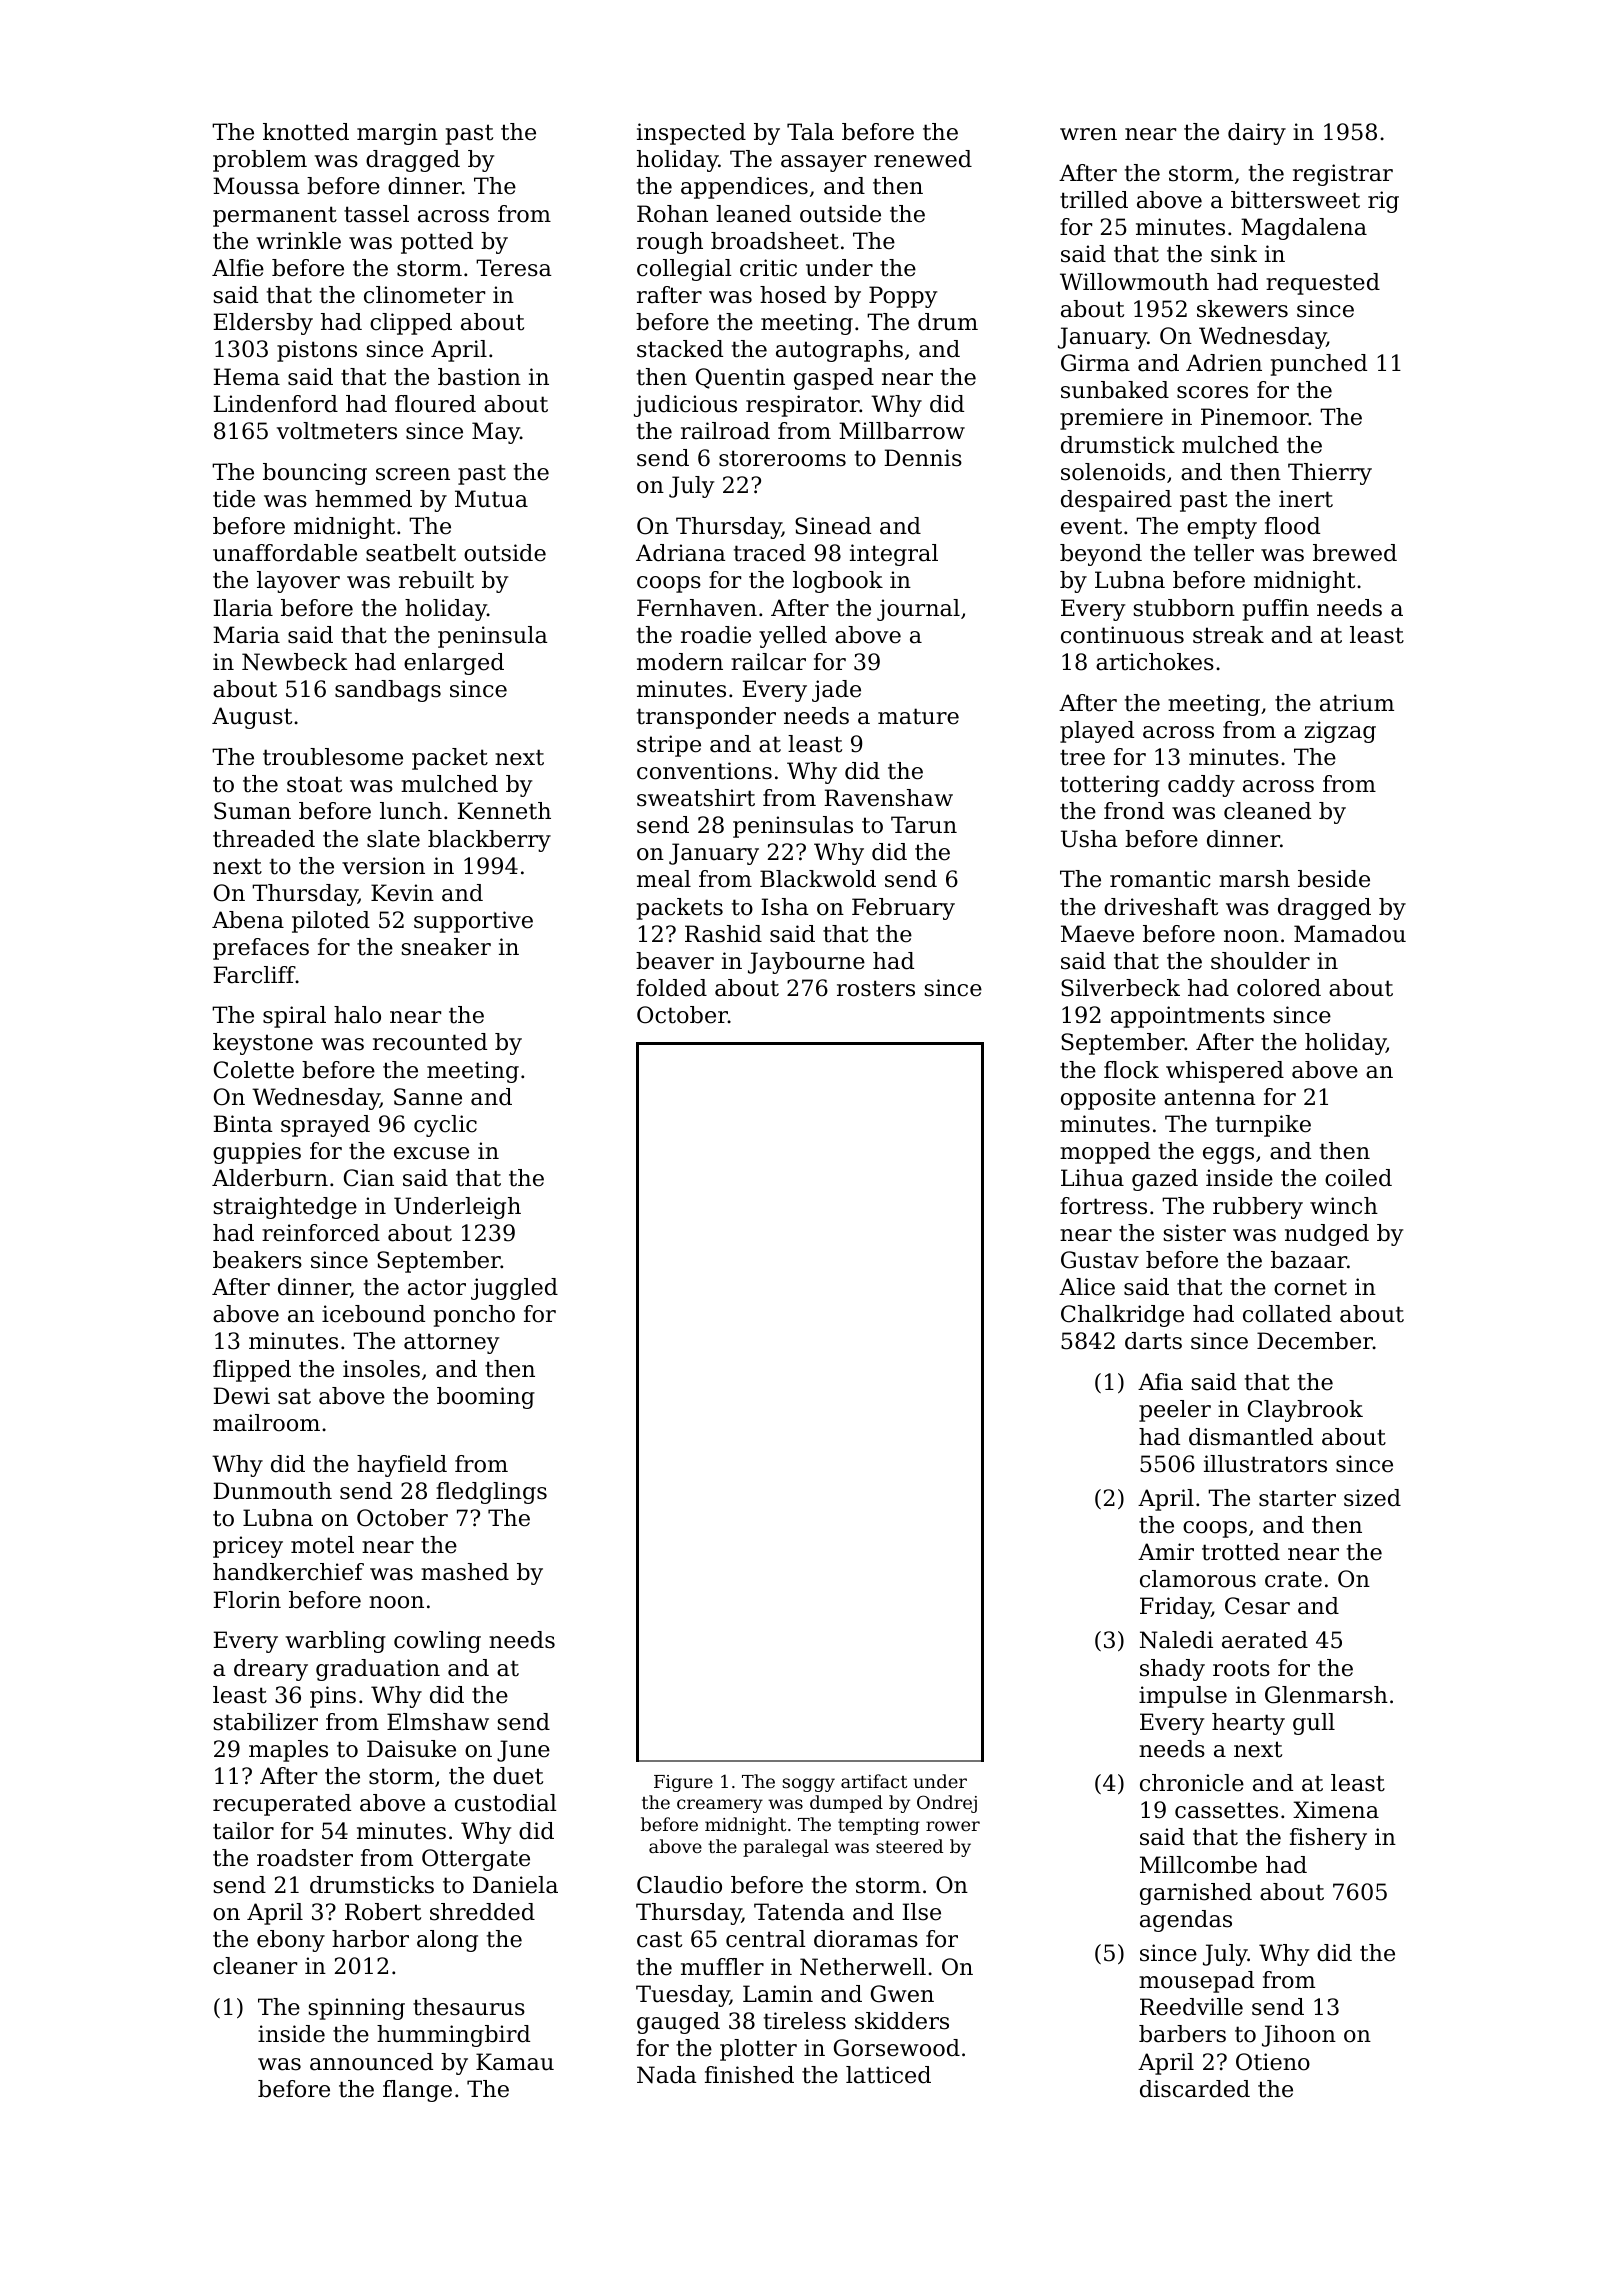  Describe the element at coordinates (397, 134) in the document. I see `margin` at that location.
